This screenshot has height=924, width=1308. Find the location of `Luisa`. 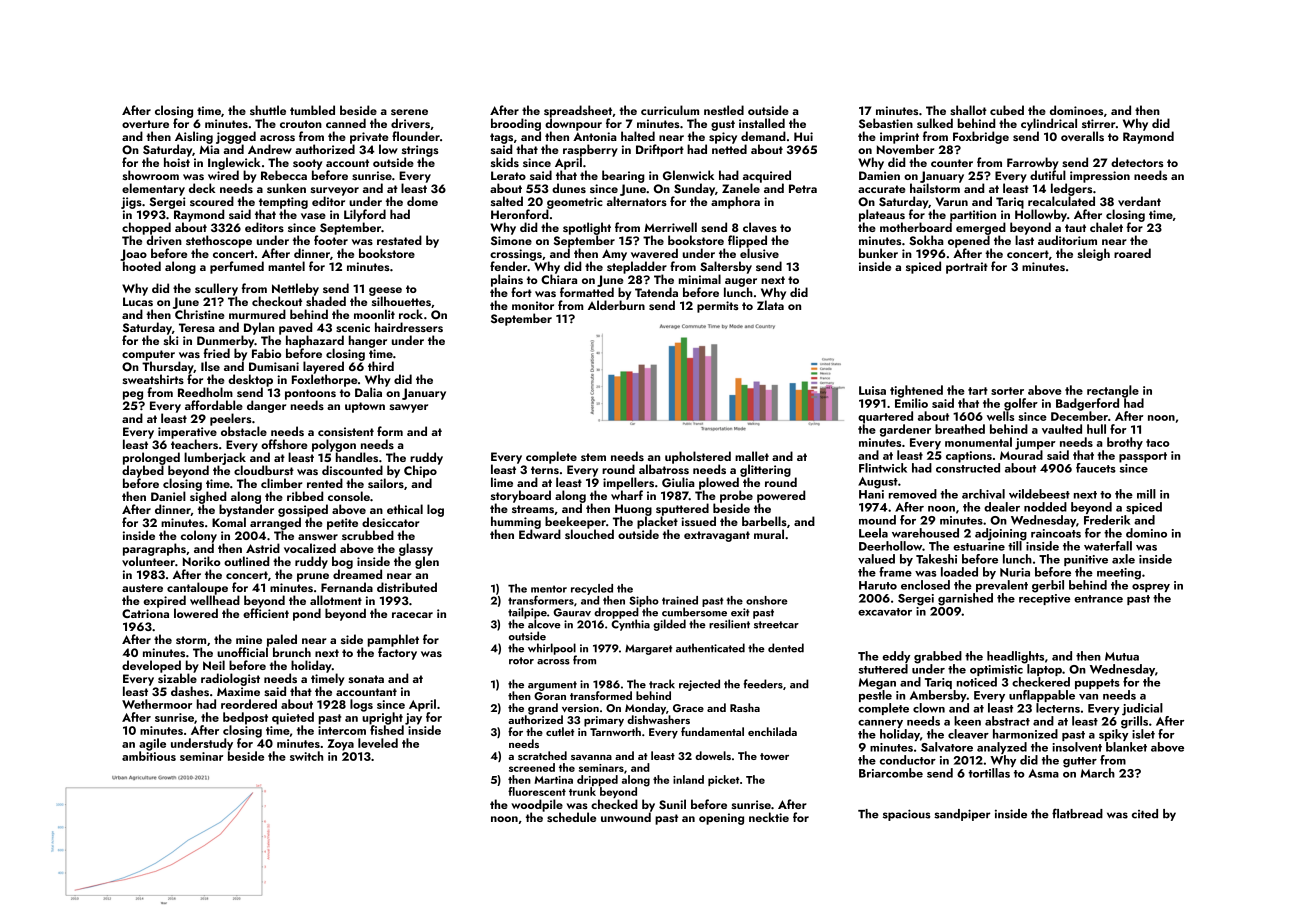

Luisa is located at coordinates (872, 390).
